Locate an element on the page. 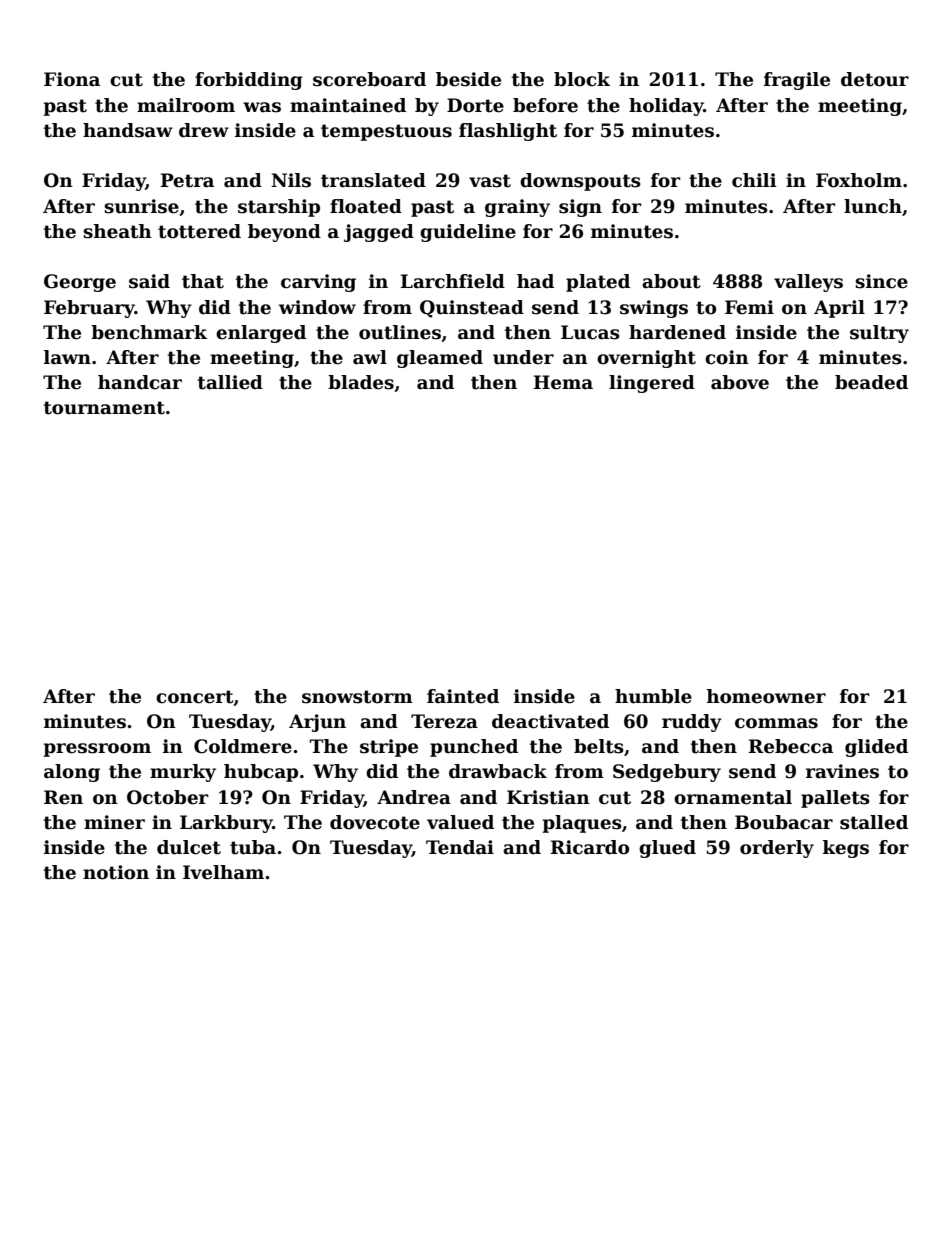 The image size is (952, 1233). miner is located at coordinates (114, 822).
